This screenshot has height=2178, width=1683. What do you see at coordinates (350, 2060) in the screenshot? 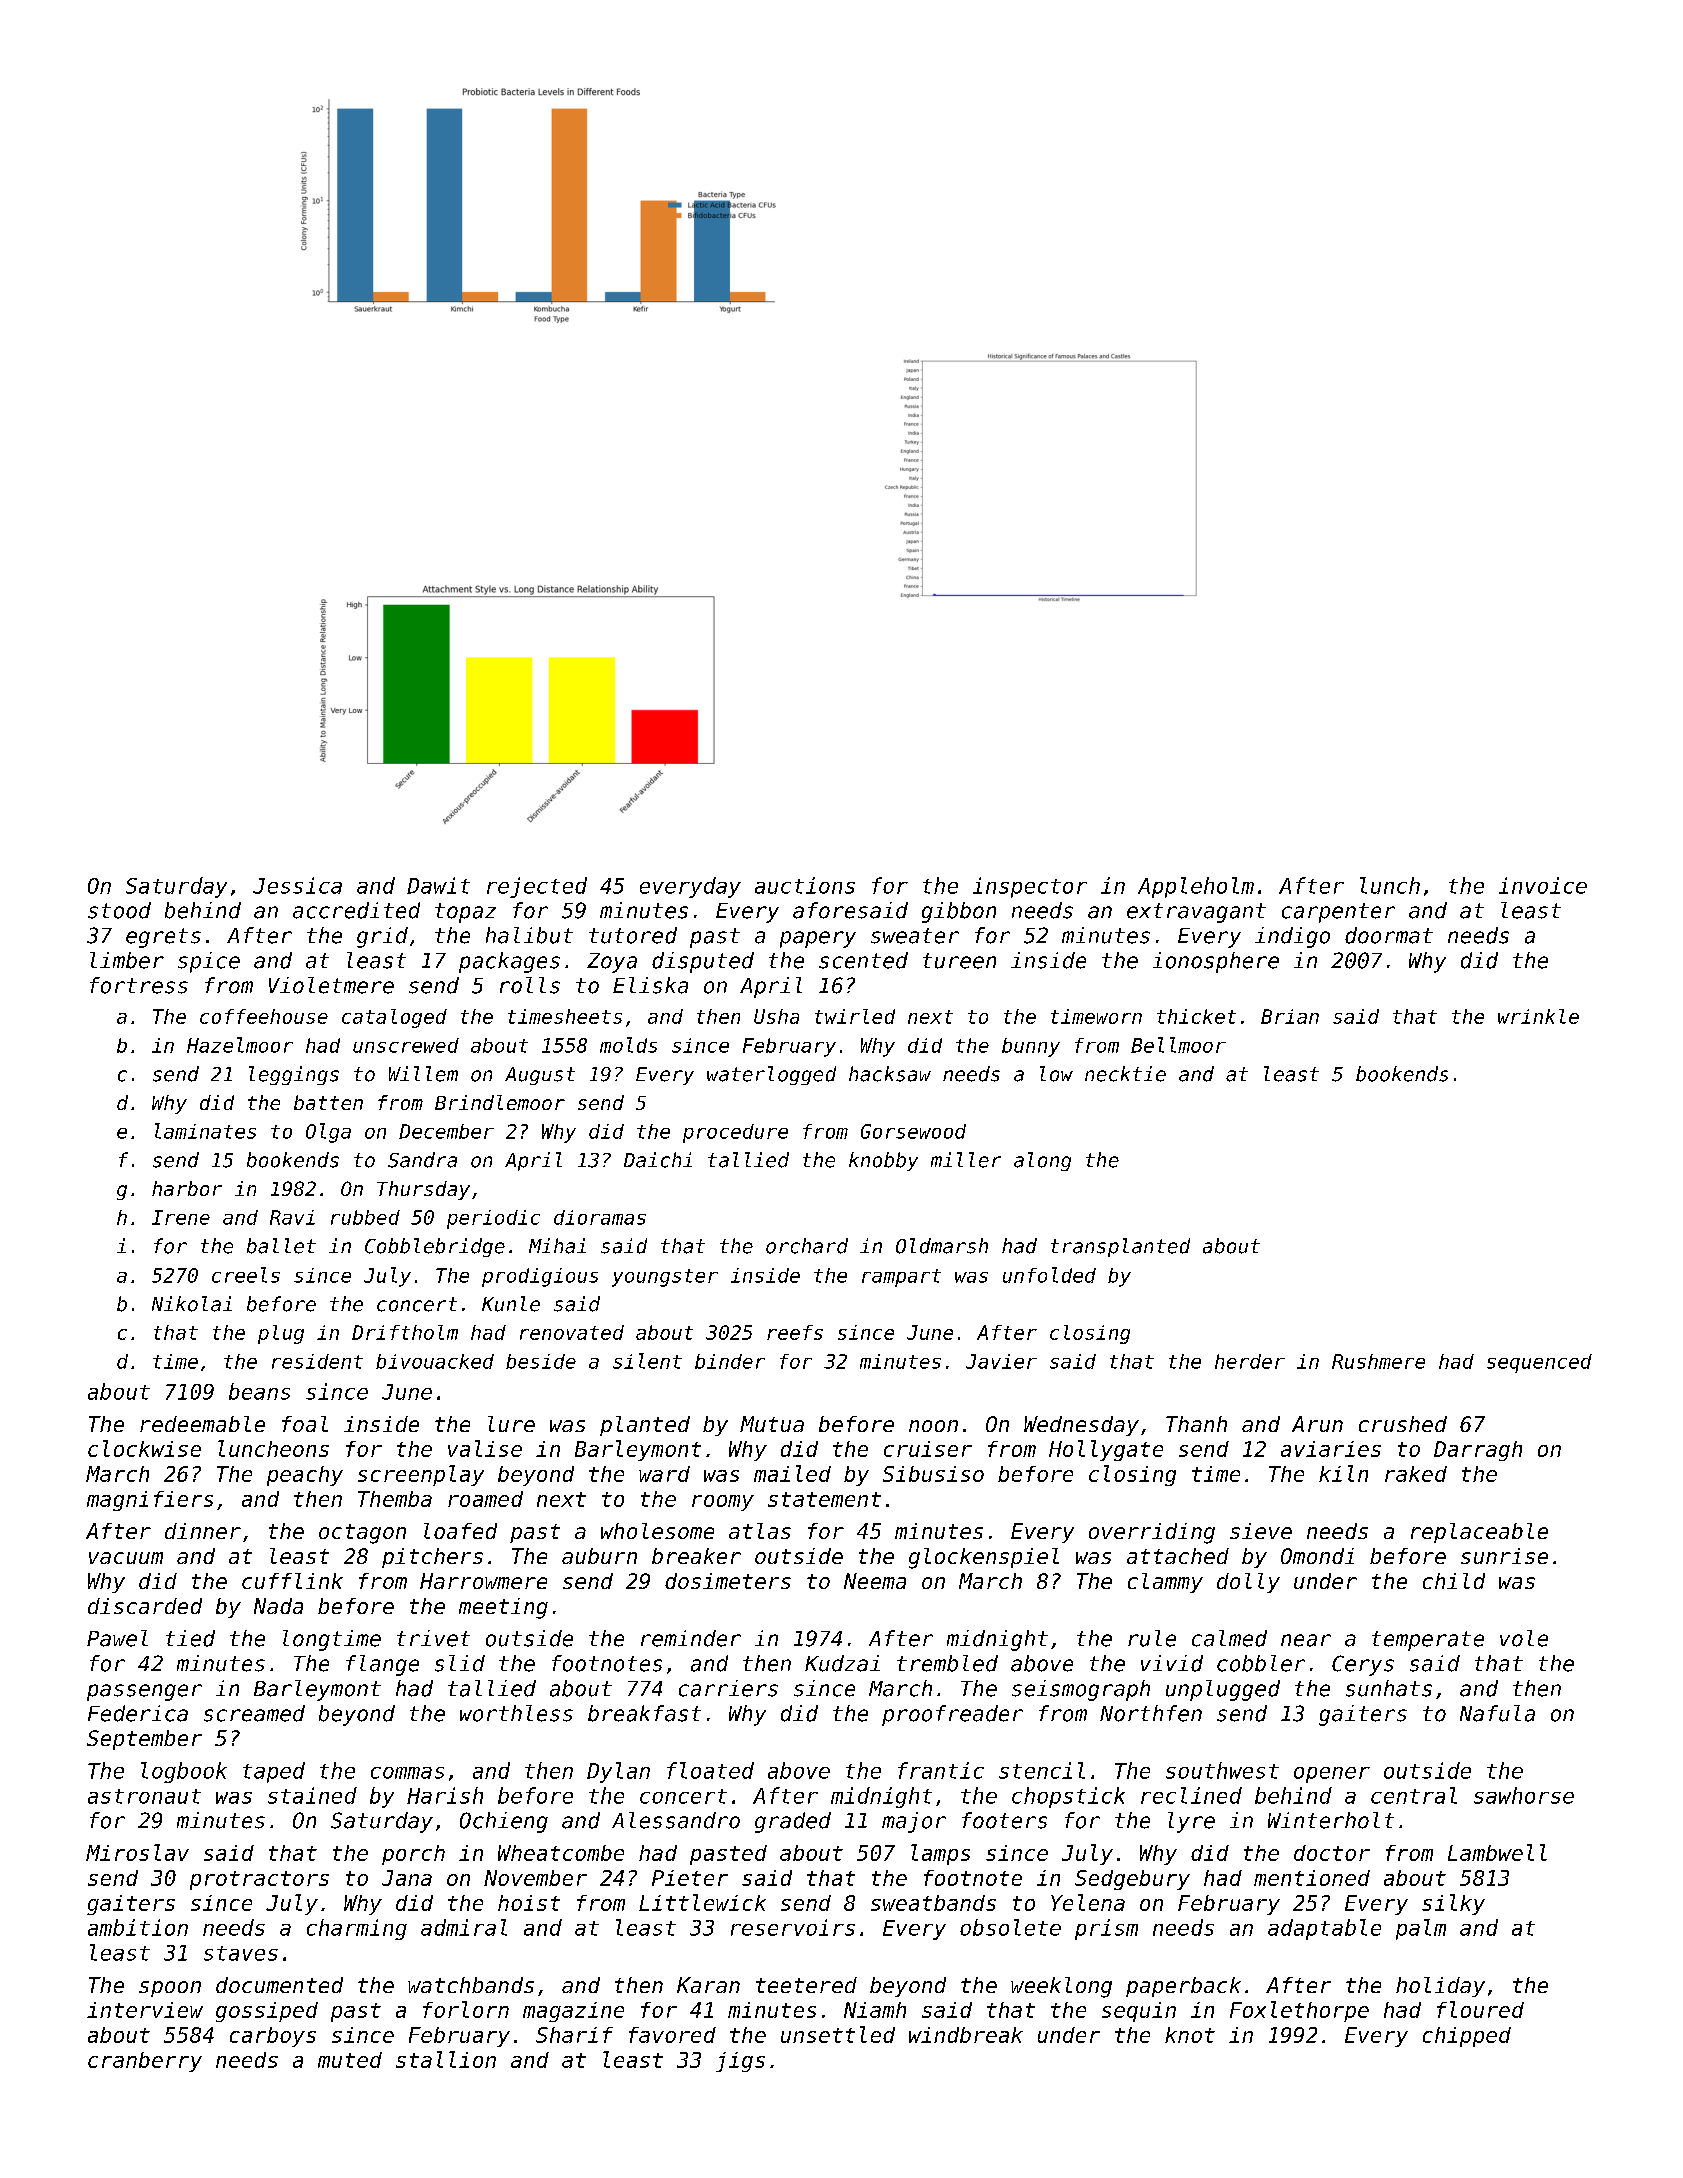
I see `muted` at bounding box center [350, 2060].
